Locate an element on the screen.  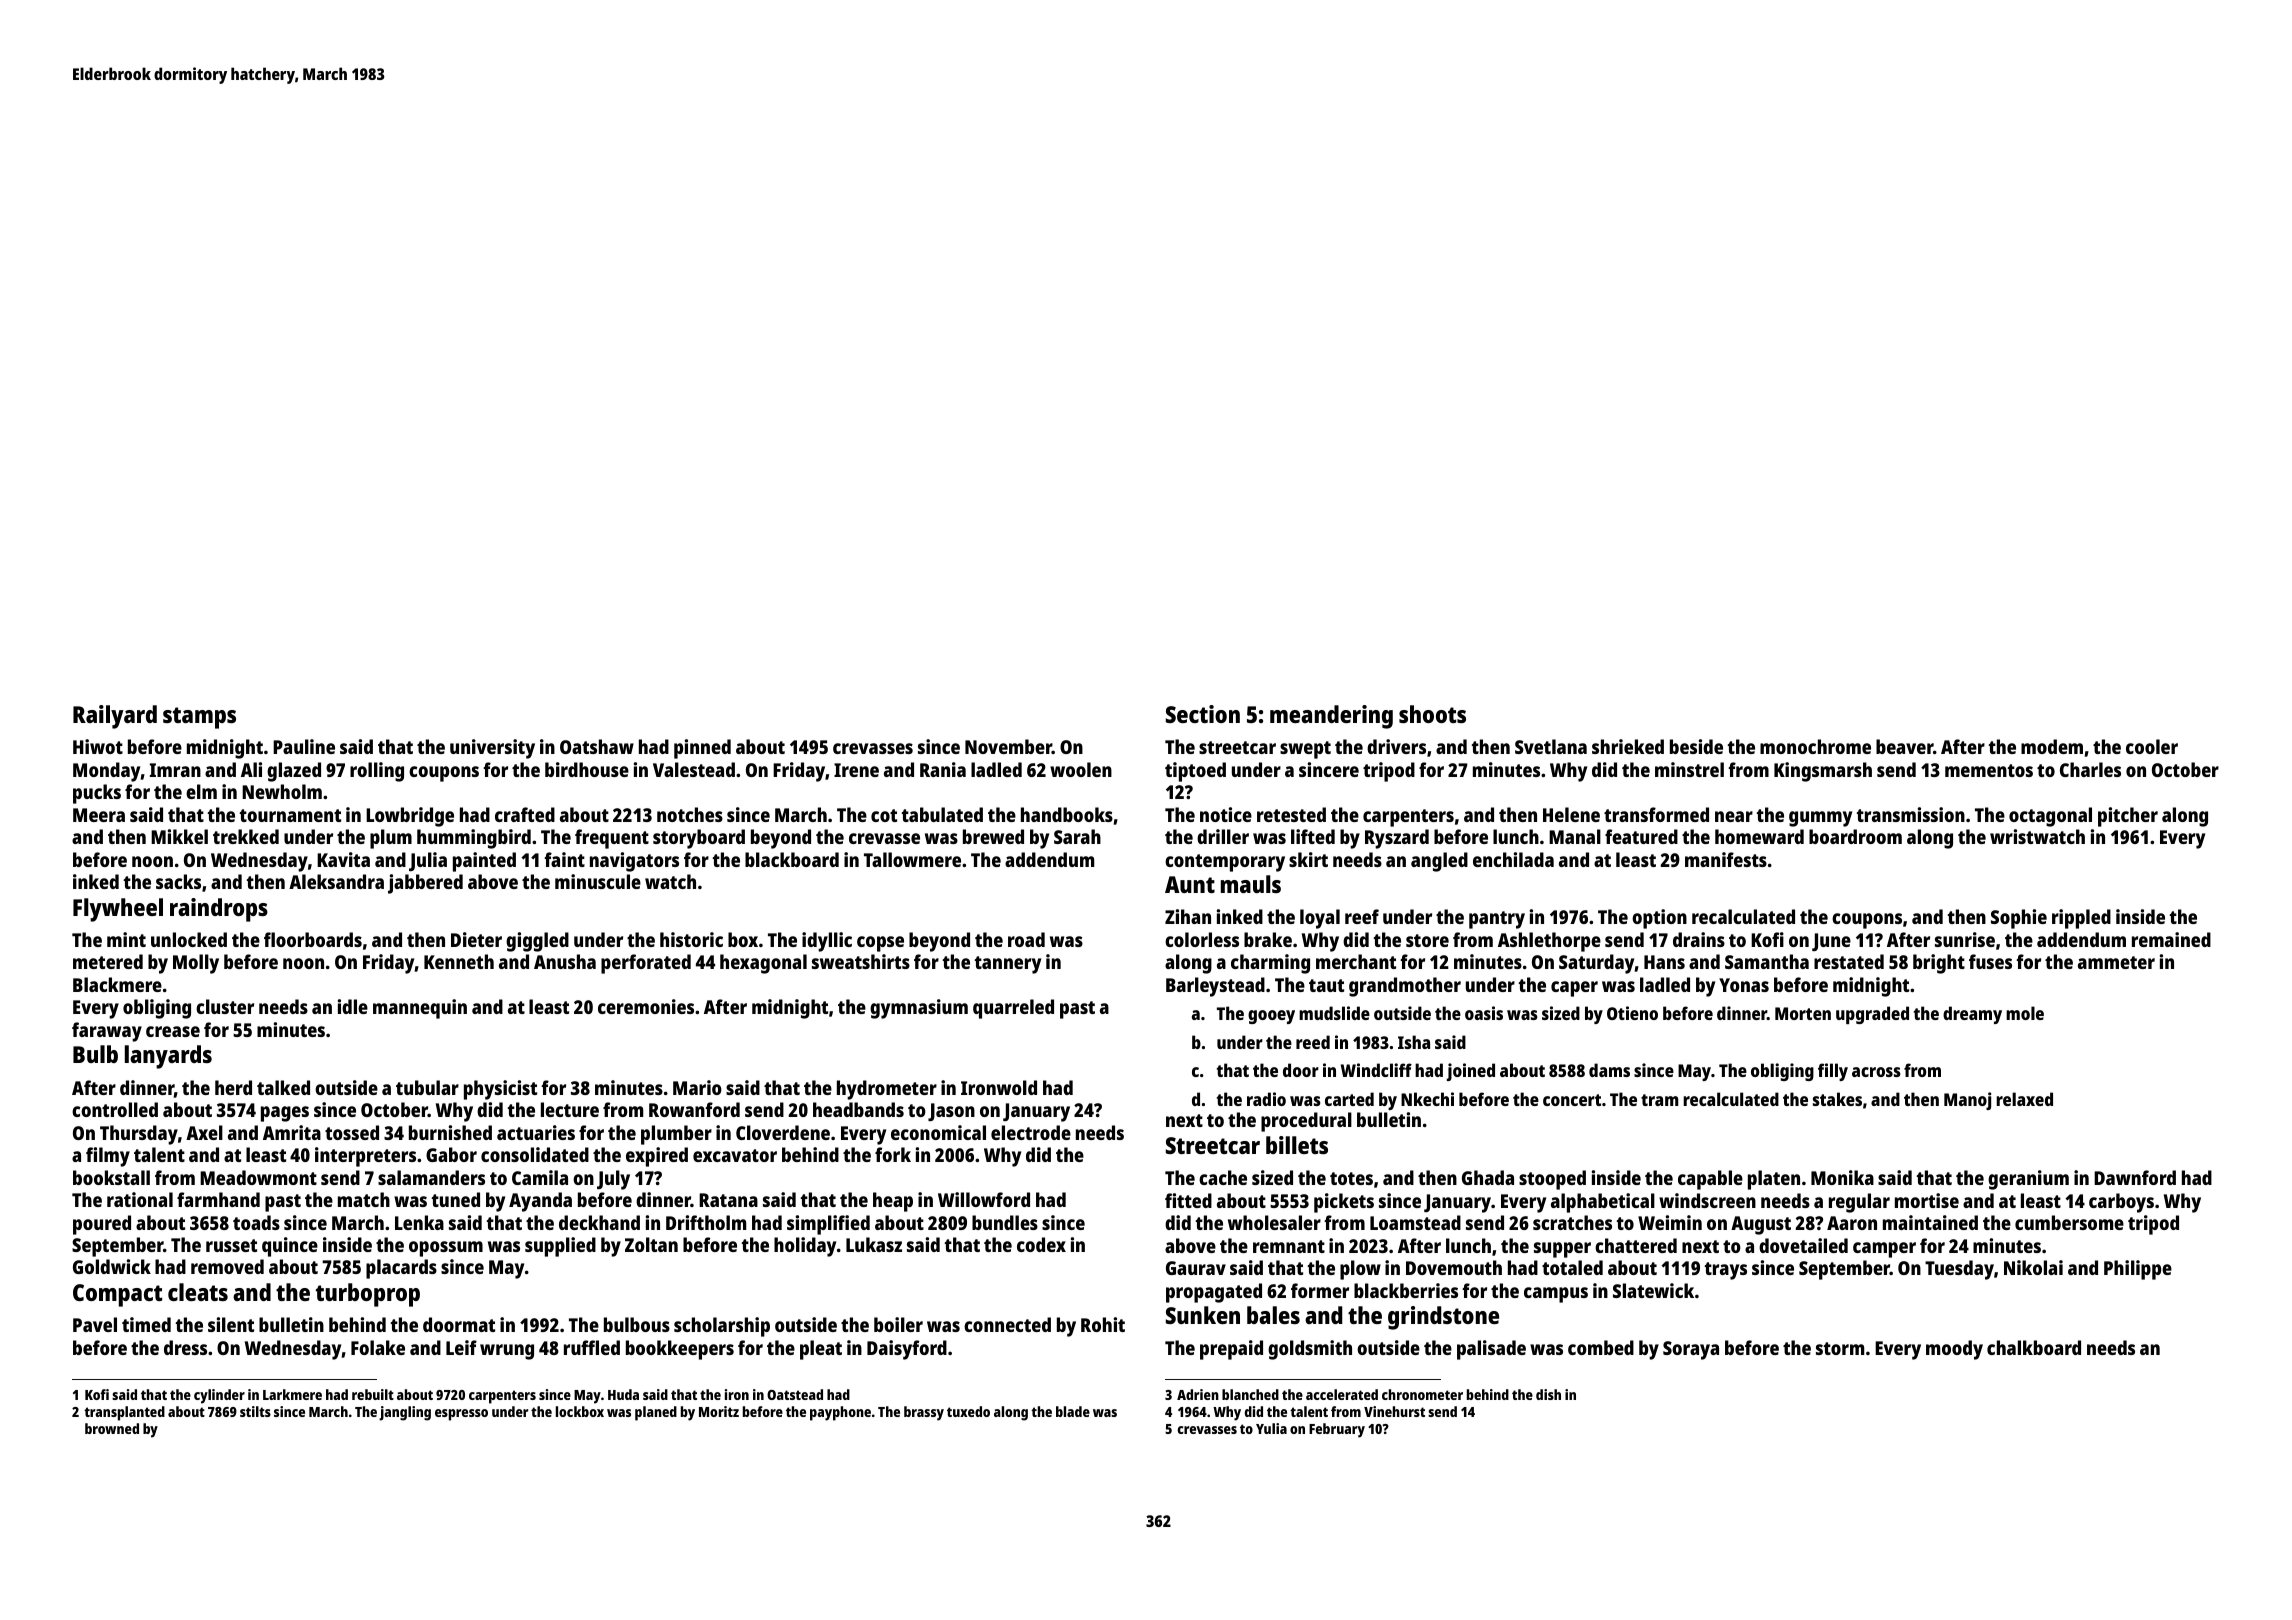
Philippe is located at coordinates (2138, 1270).
